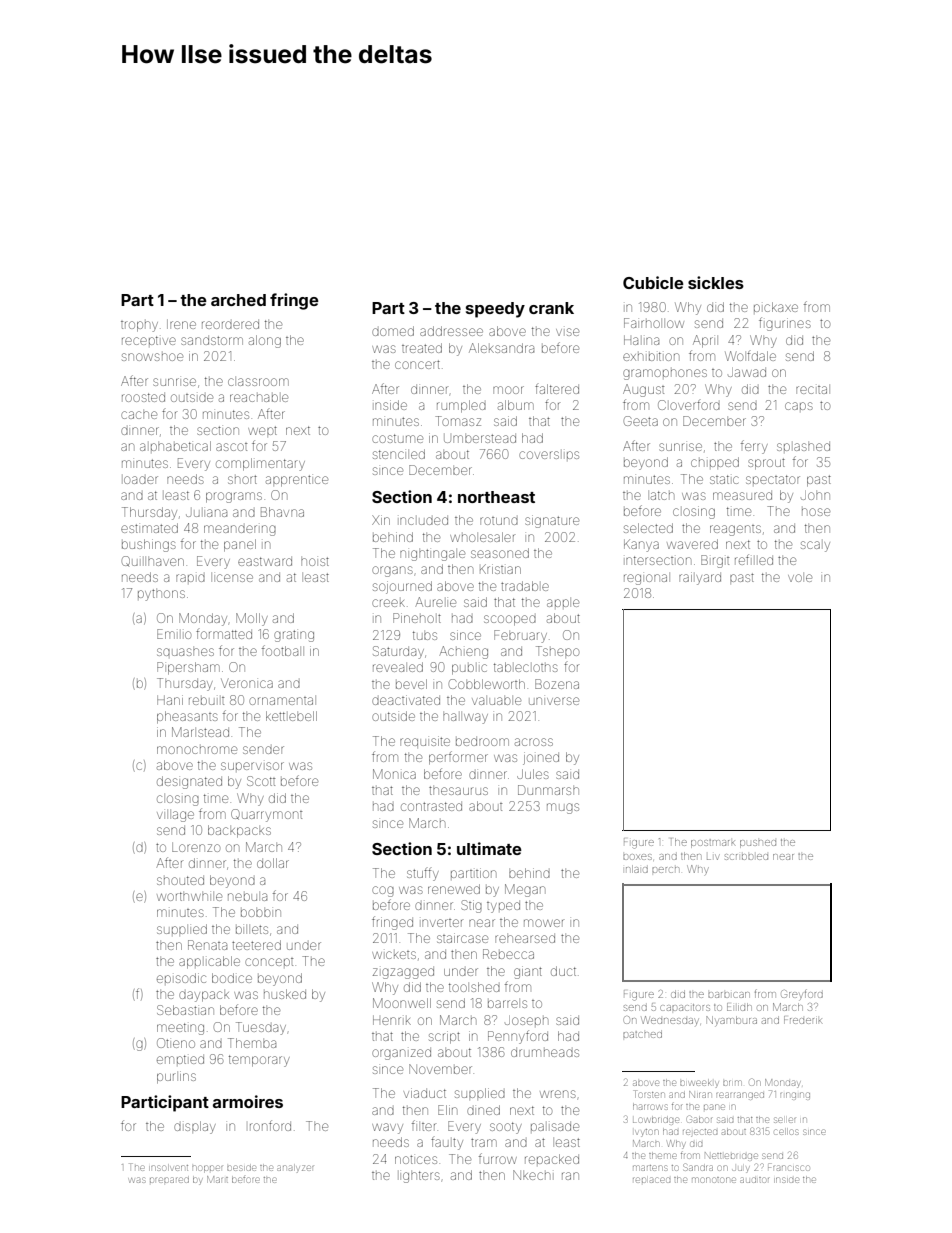 This page has width=952, height=1233. Describe the element at coordinates (508, 954) in the page. I see `Rebecca` at that location.
